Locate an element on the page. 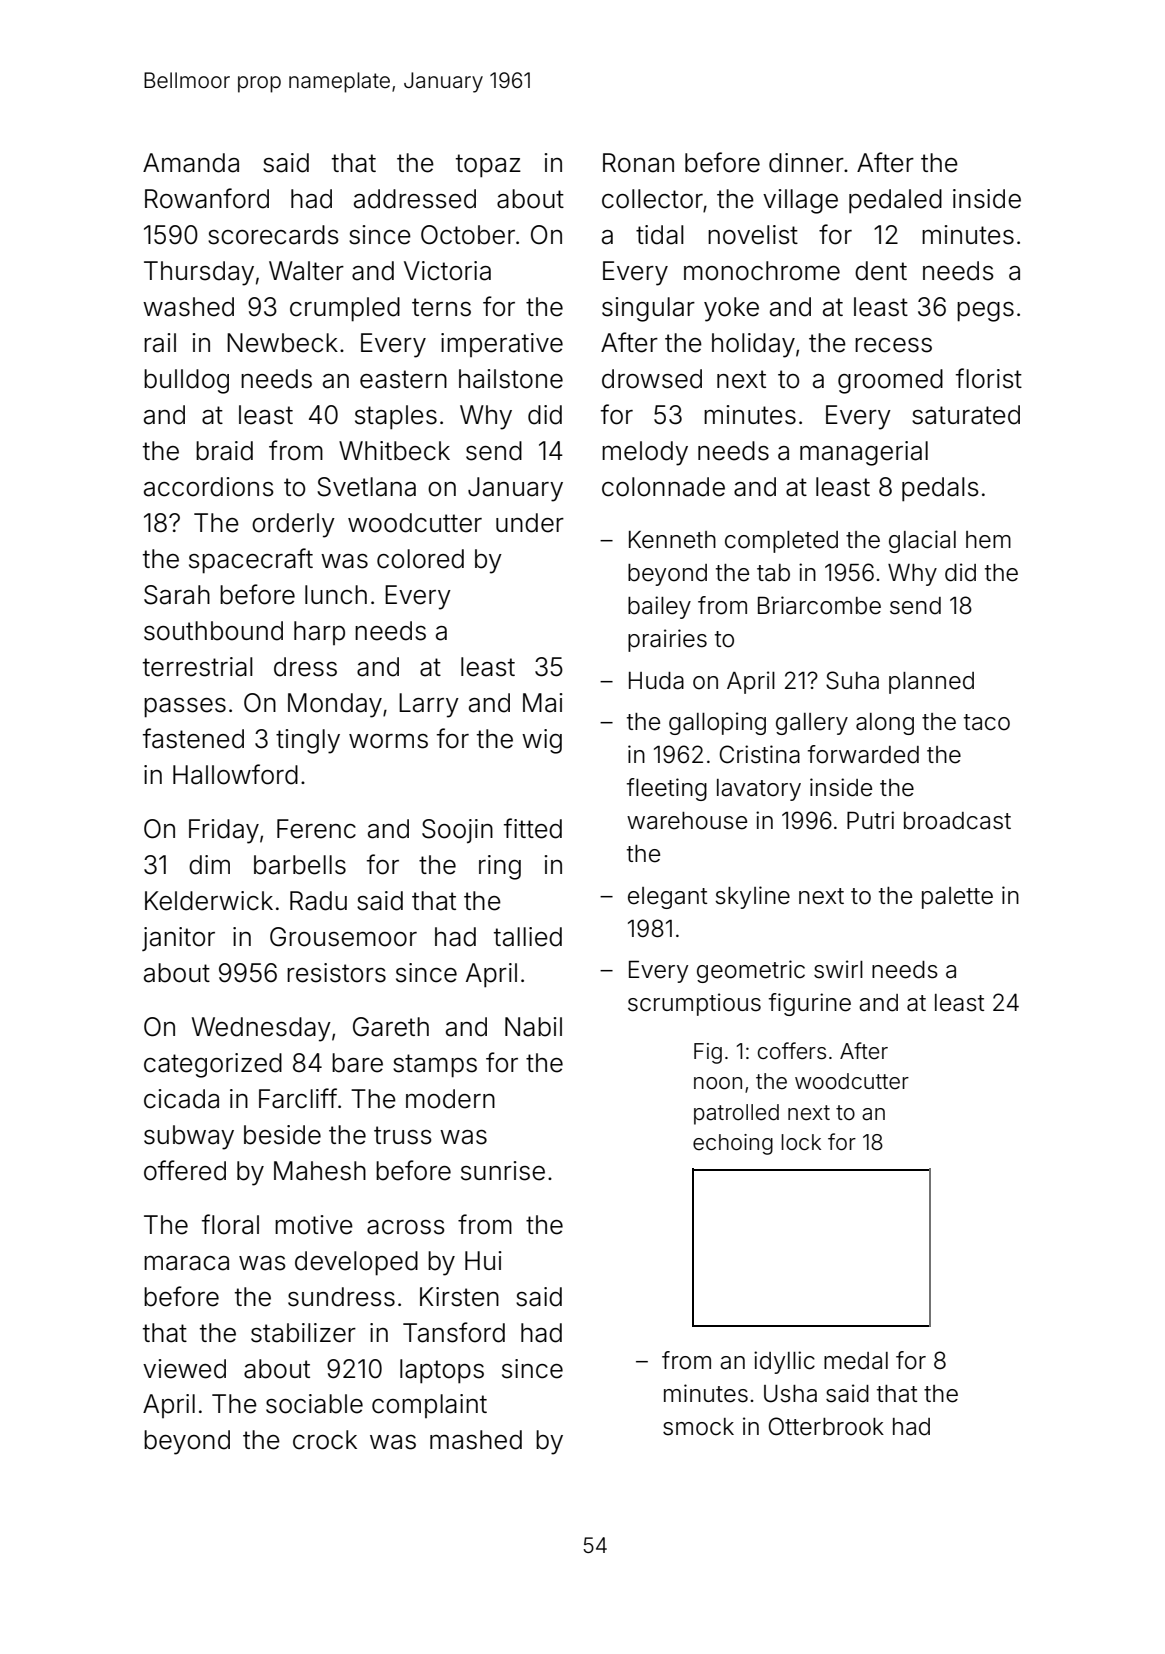 The height and width of the image is (1654, 1165). warehouse is located at coordinates (687, 821).
